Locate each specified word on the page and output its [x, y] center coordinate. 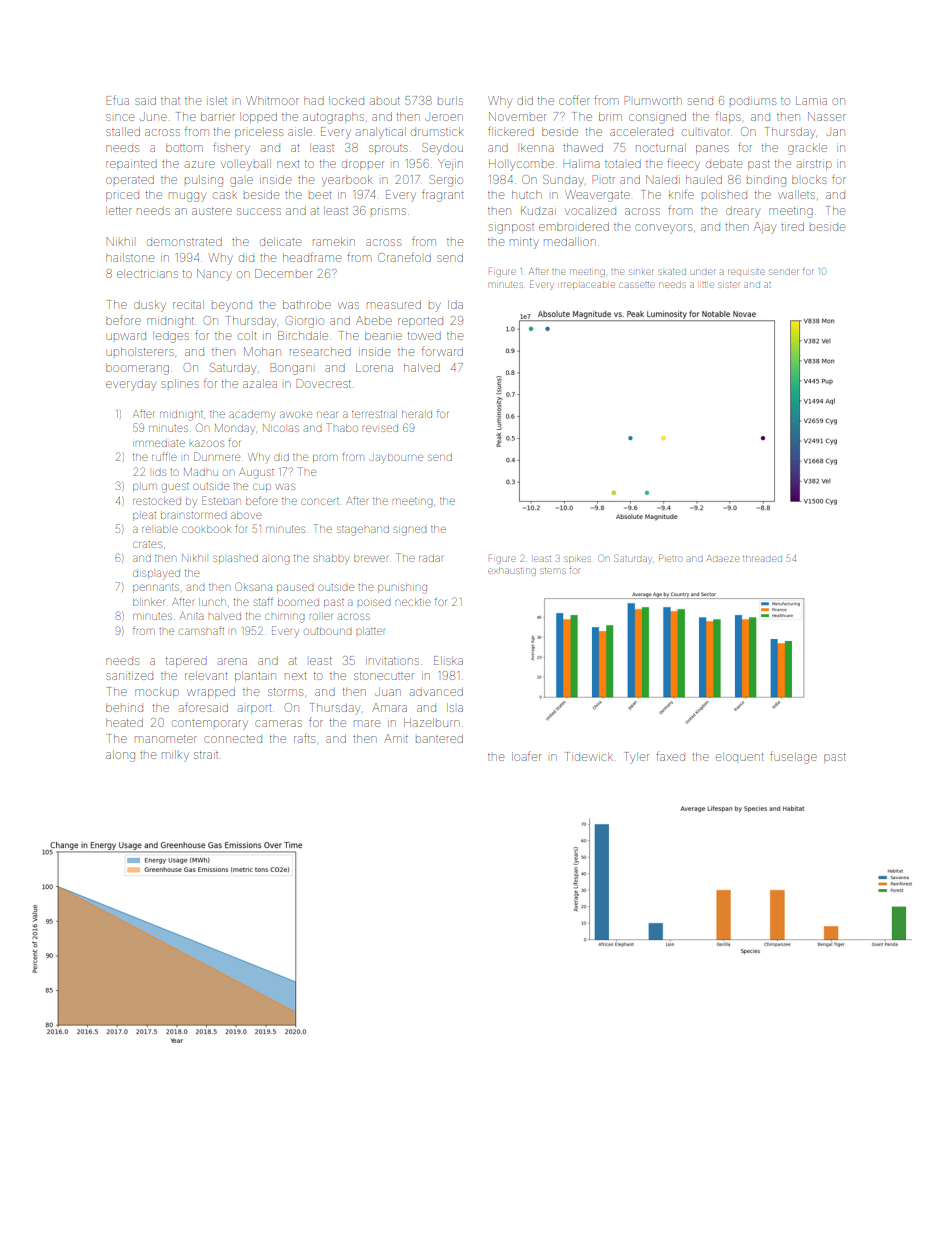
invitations [392, 661]
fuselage [793, 757]
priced [122, 196]
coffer [574, 100]
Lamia [811, 101]
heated [124, 722]
